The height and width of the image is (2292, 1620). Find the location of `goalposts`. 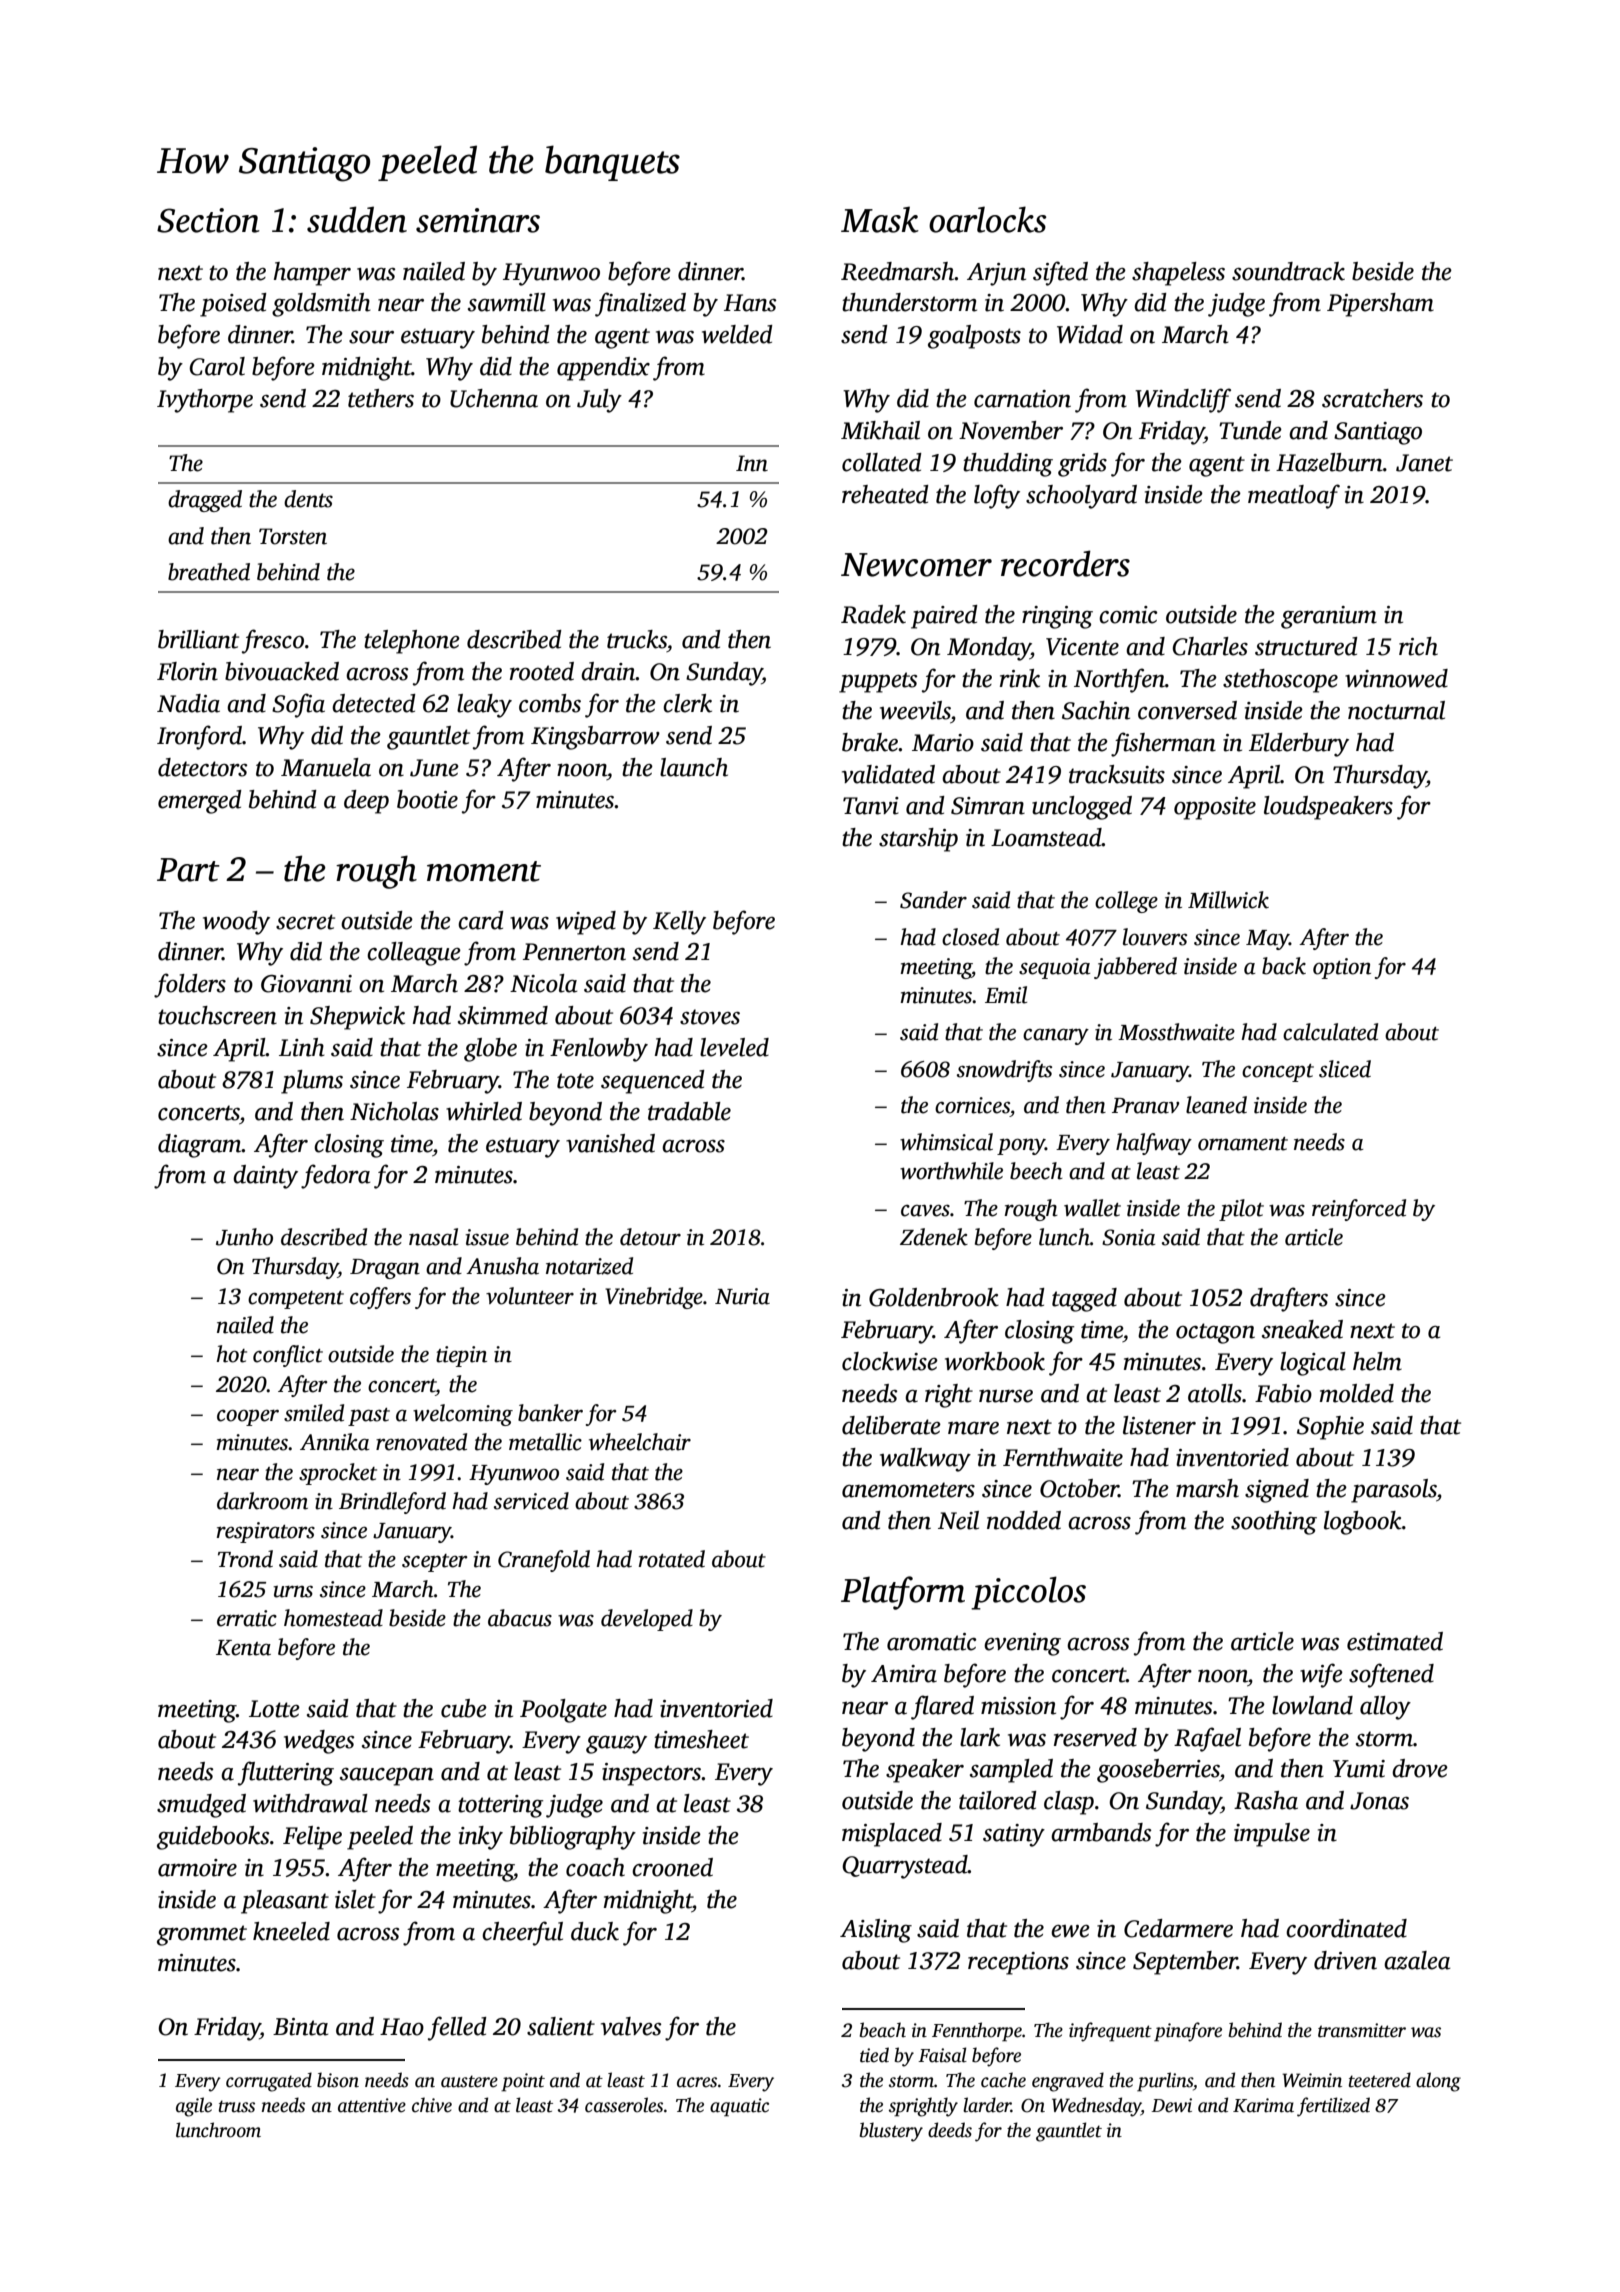

goalposts is located at coordinates (974, 337).
